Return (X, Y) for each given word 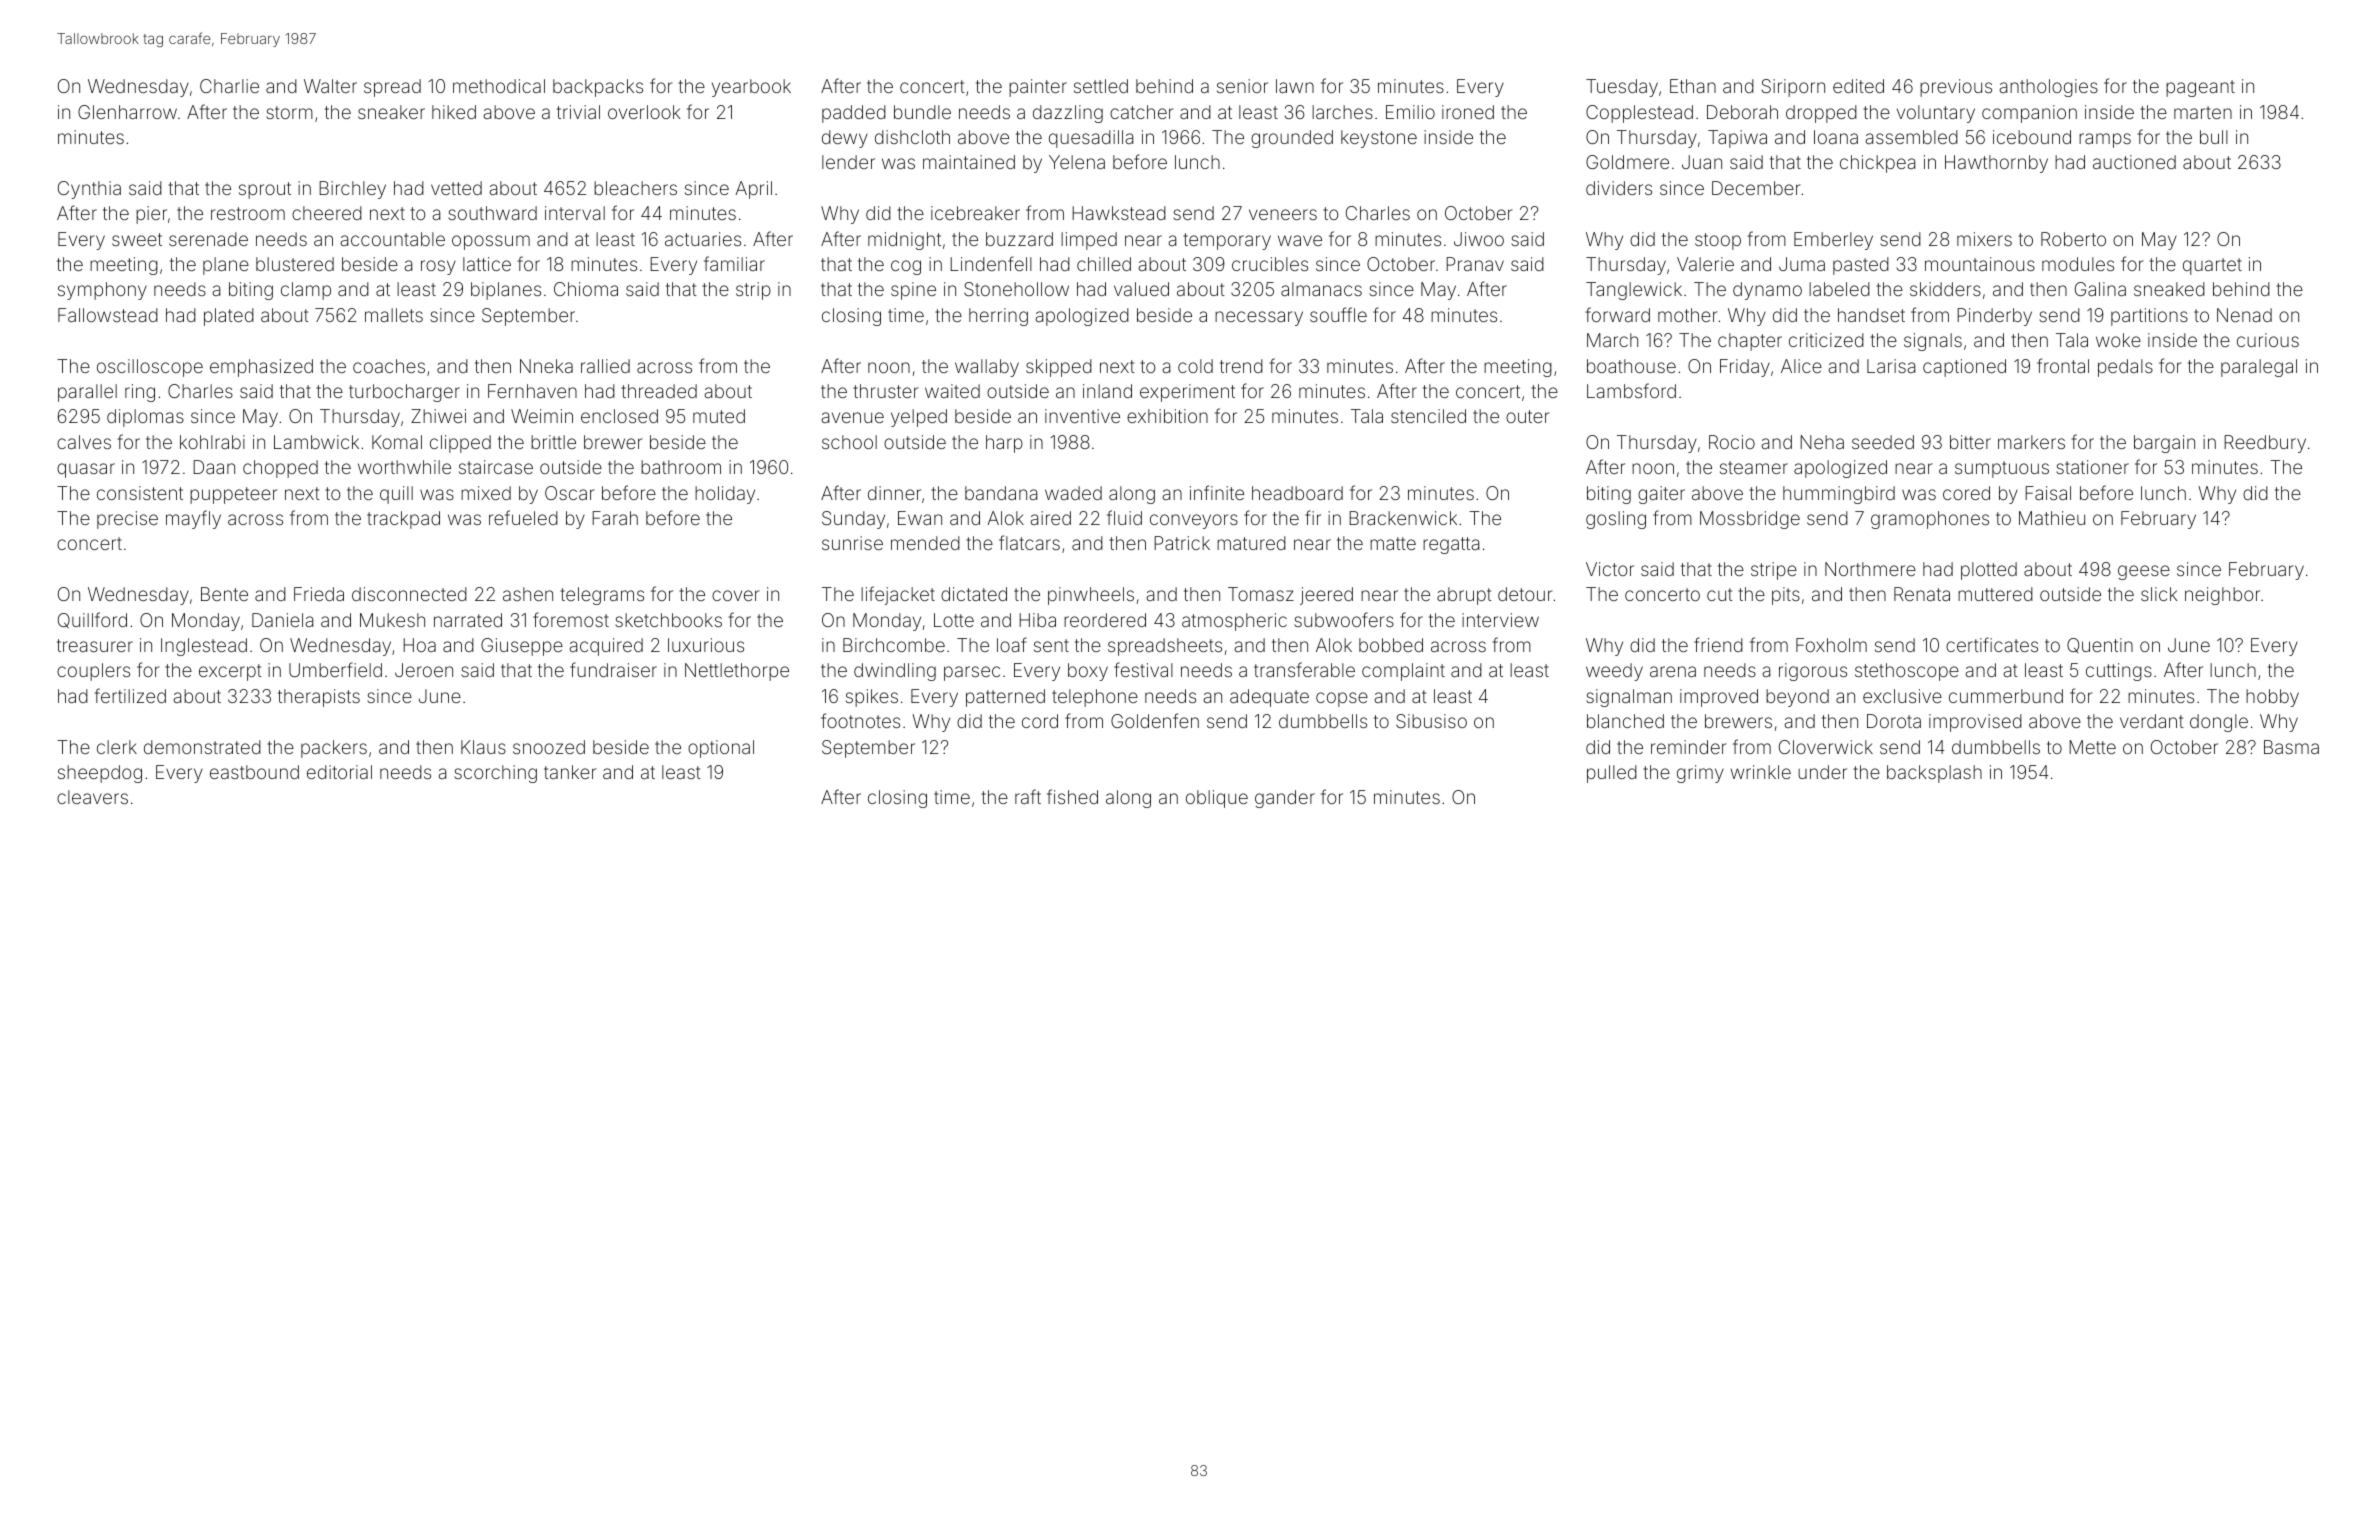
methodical (499, 86)
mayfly (193, 519)
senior (1242, 86)
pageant (2200, 88)
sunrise (852, 543)
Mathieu (2052, 518)
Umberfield (335, 669)
